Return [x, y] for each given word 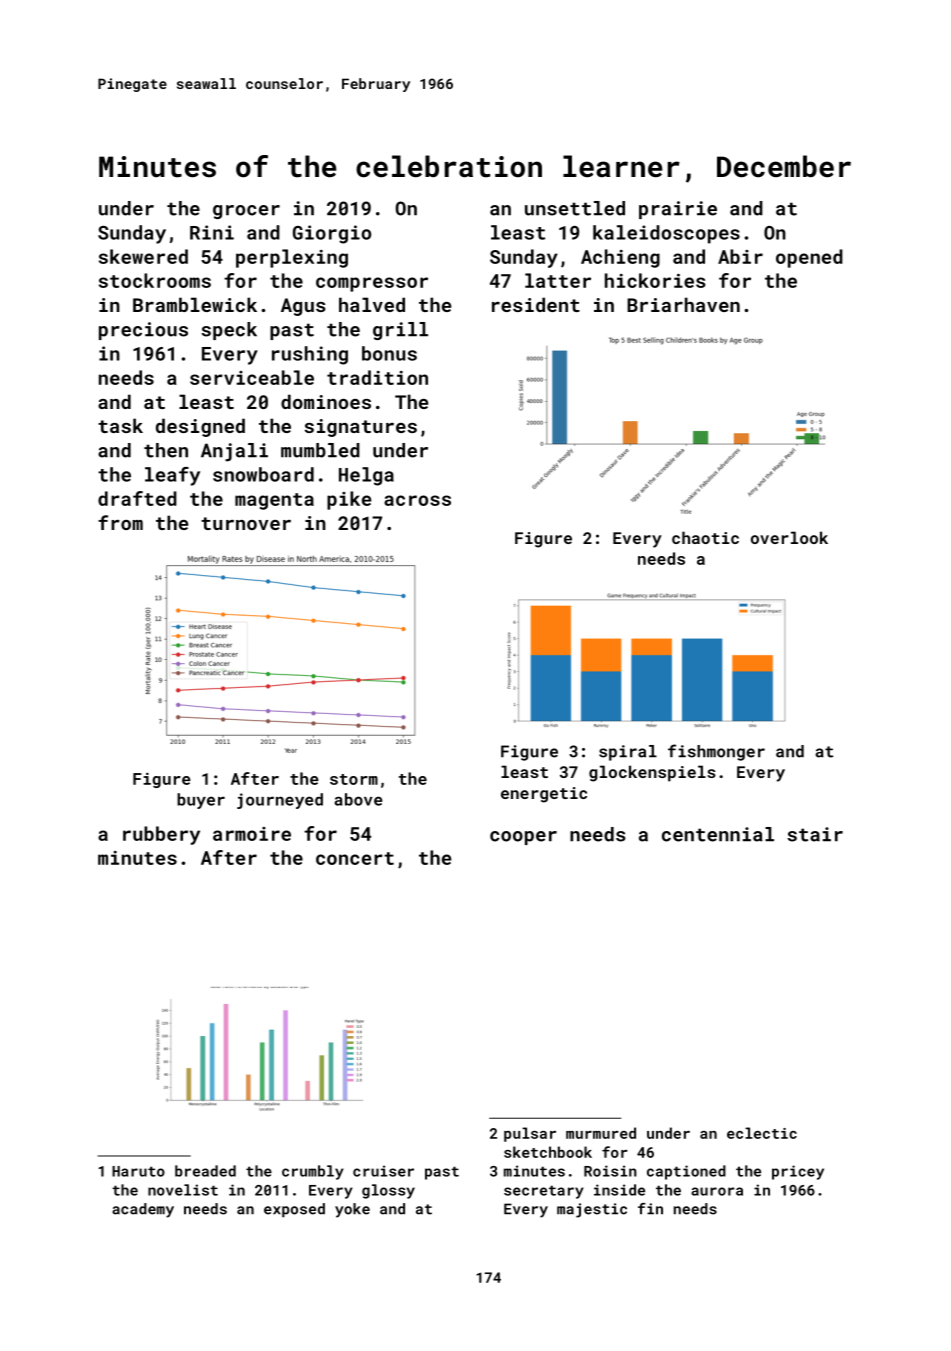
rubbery [161, 835]
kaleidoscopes [666, 234]
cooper [523, 838]
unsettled [575, 208]
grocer [246, 212]
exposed [294, 1210]
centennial [718, 834]
